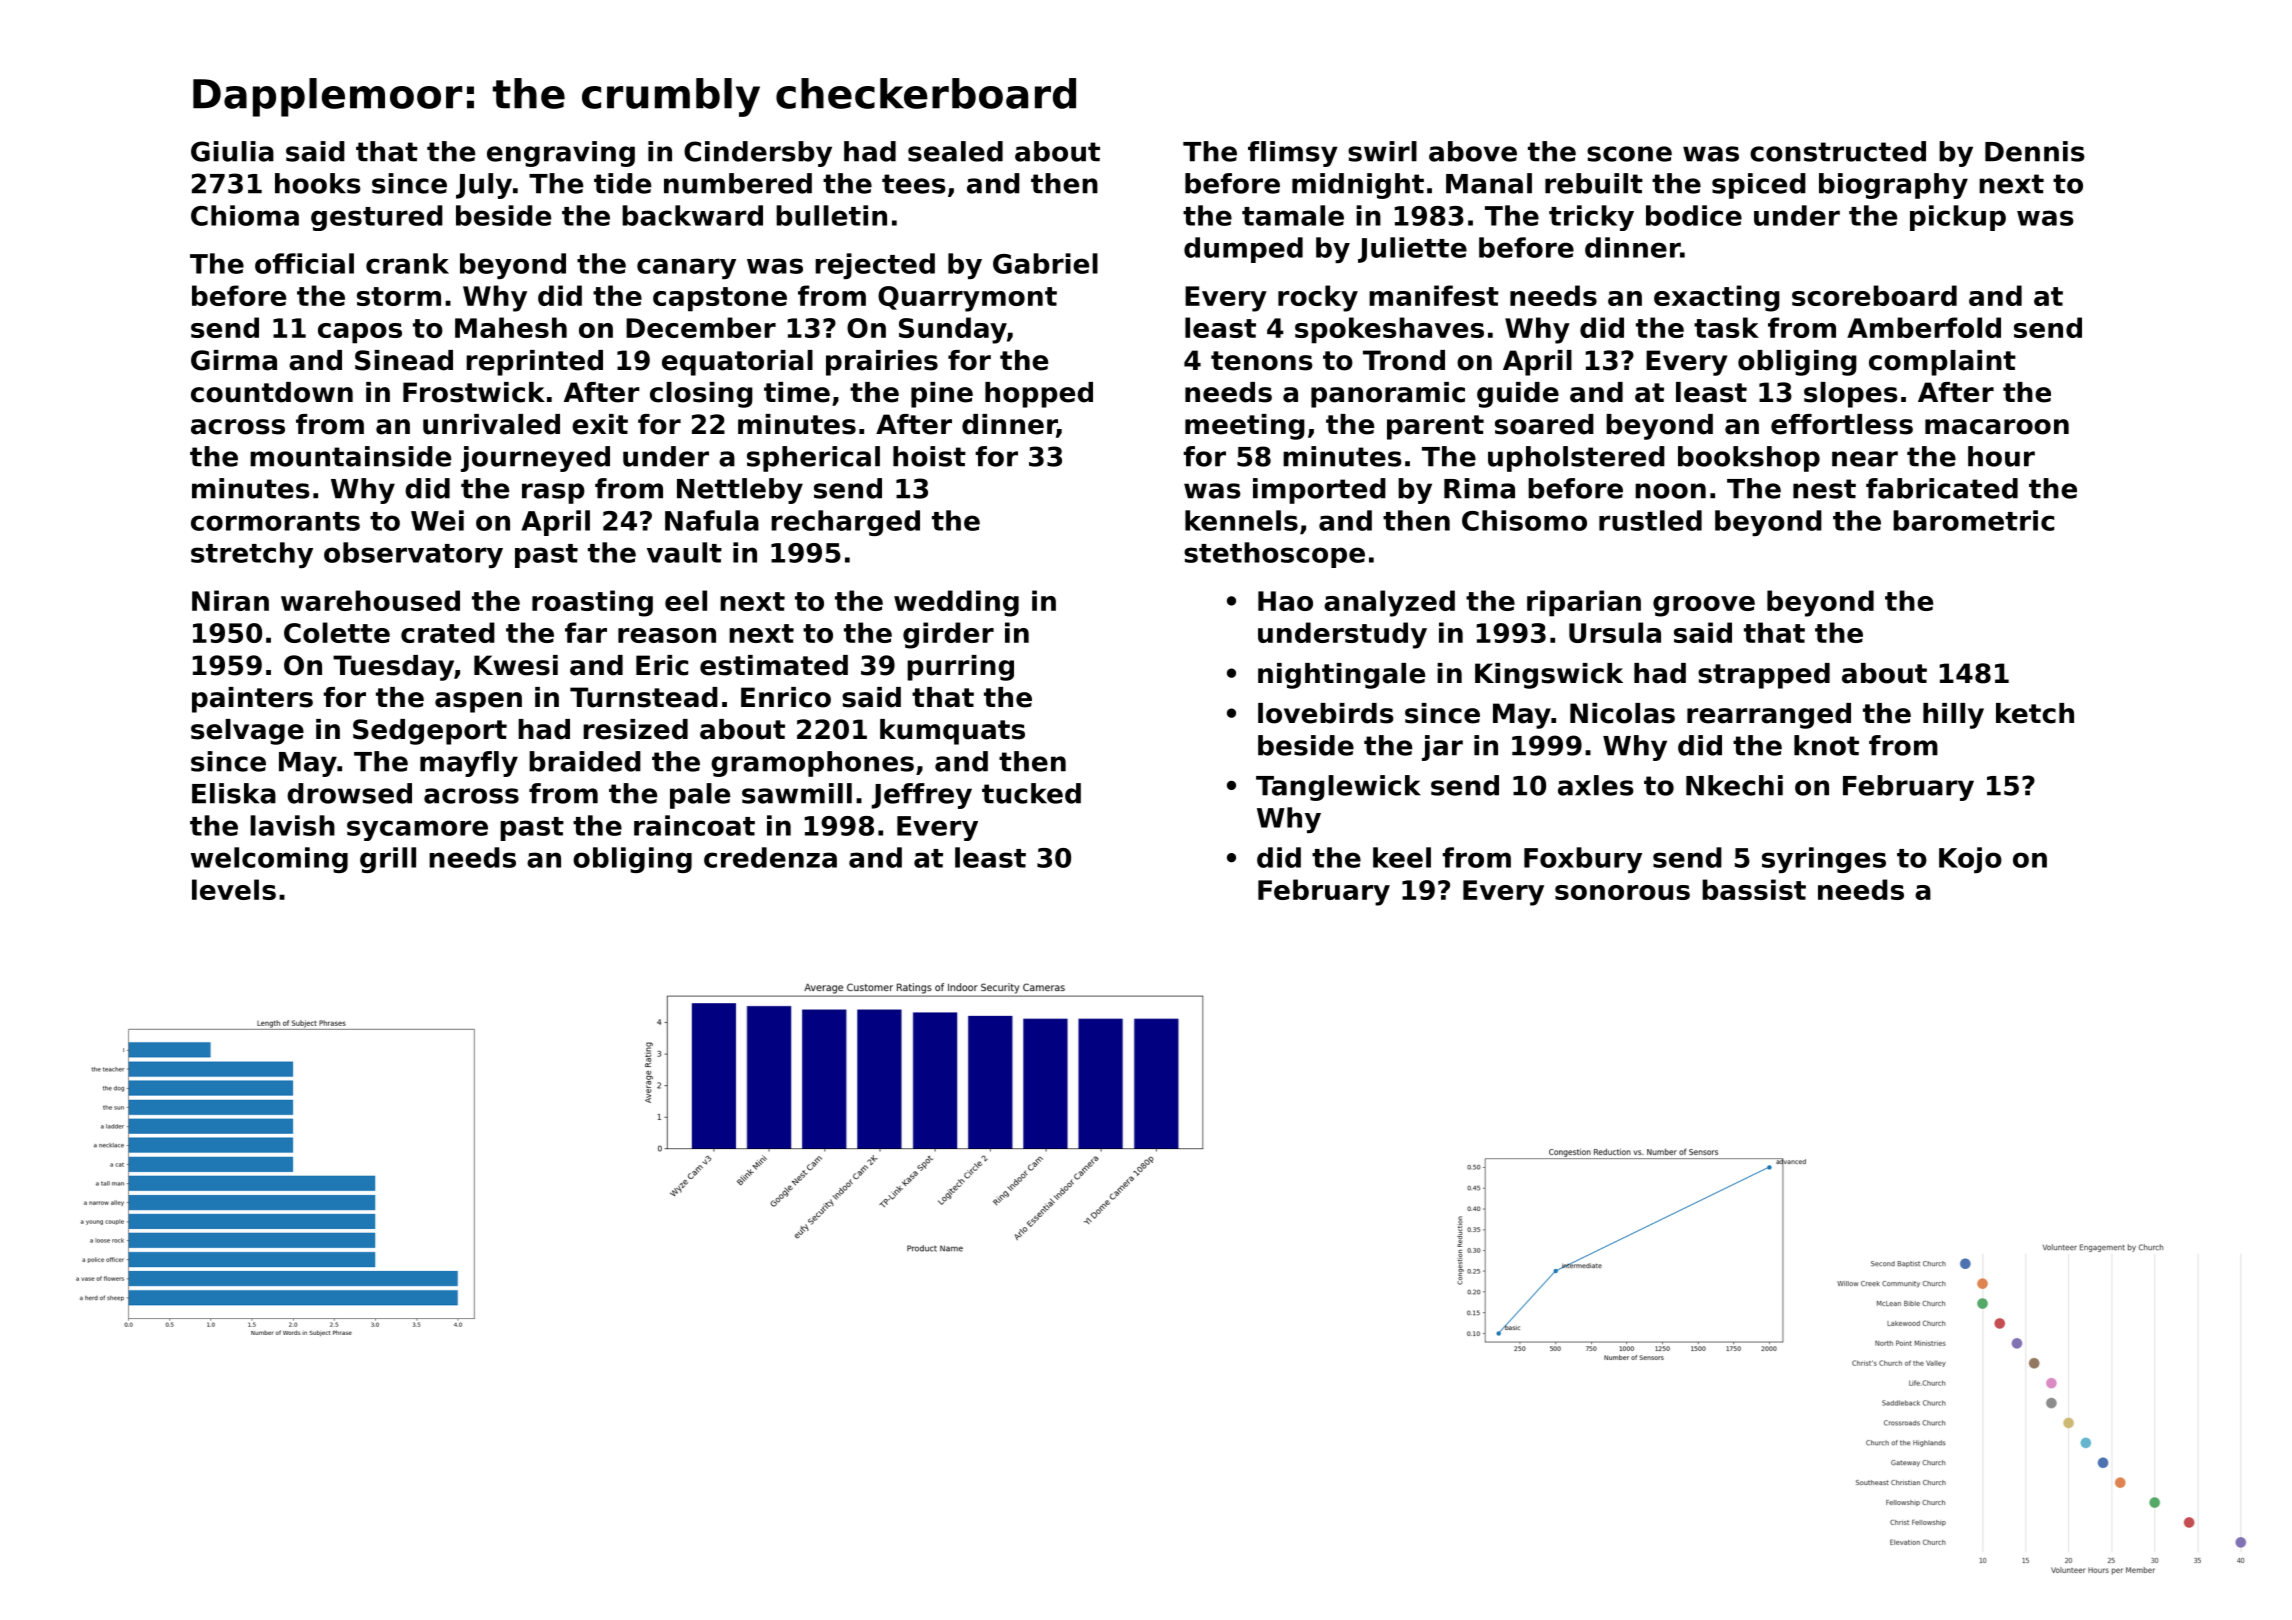 This document has height=1620, width=2292. What do you see at coordinates (1243, 250) in the document?
I see `dumped` at bounding box center [1243, 250].
